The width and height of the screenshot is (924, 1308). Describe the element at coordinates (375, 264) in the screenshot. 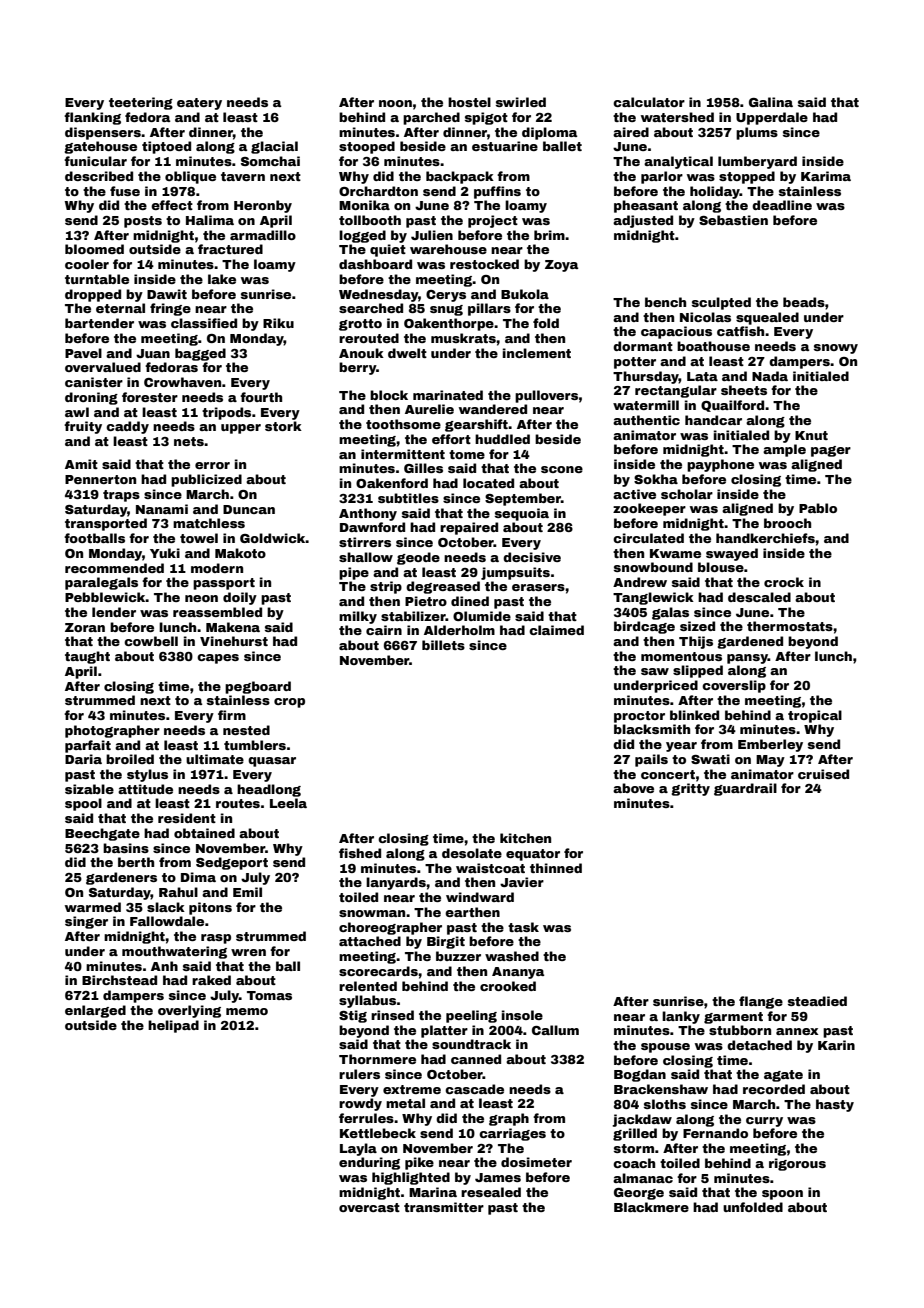

I see `dashboard` at that location.
